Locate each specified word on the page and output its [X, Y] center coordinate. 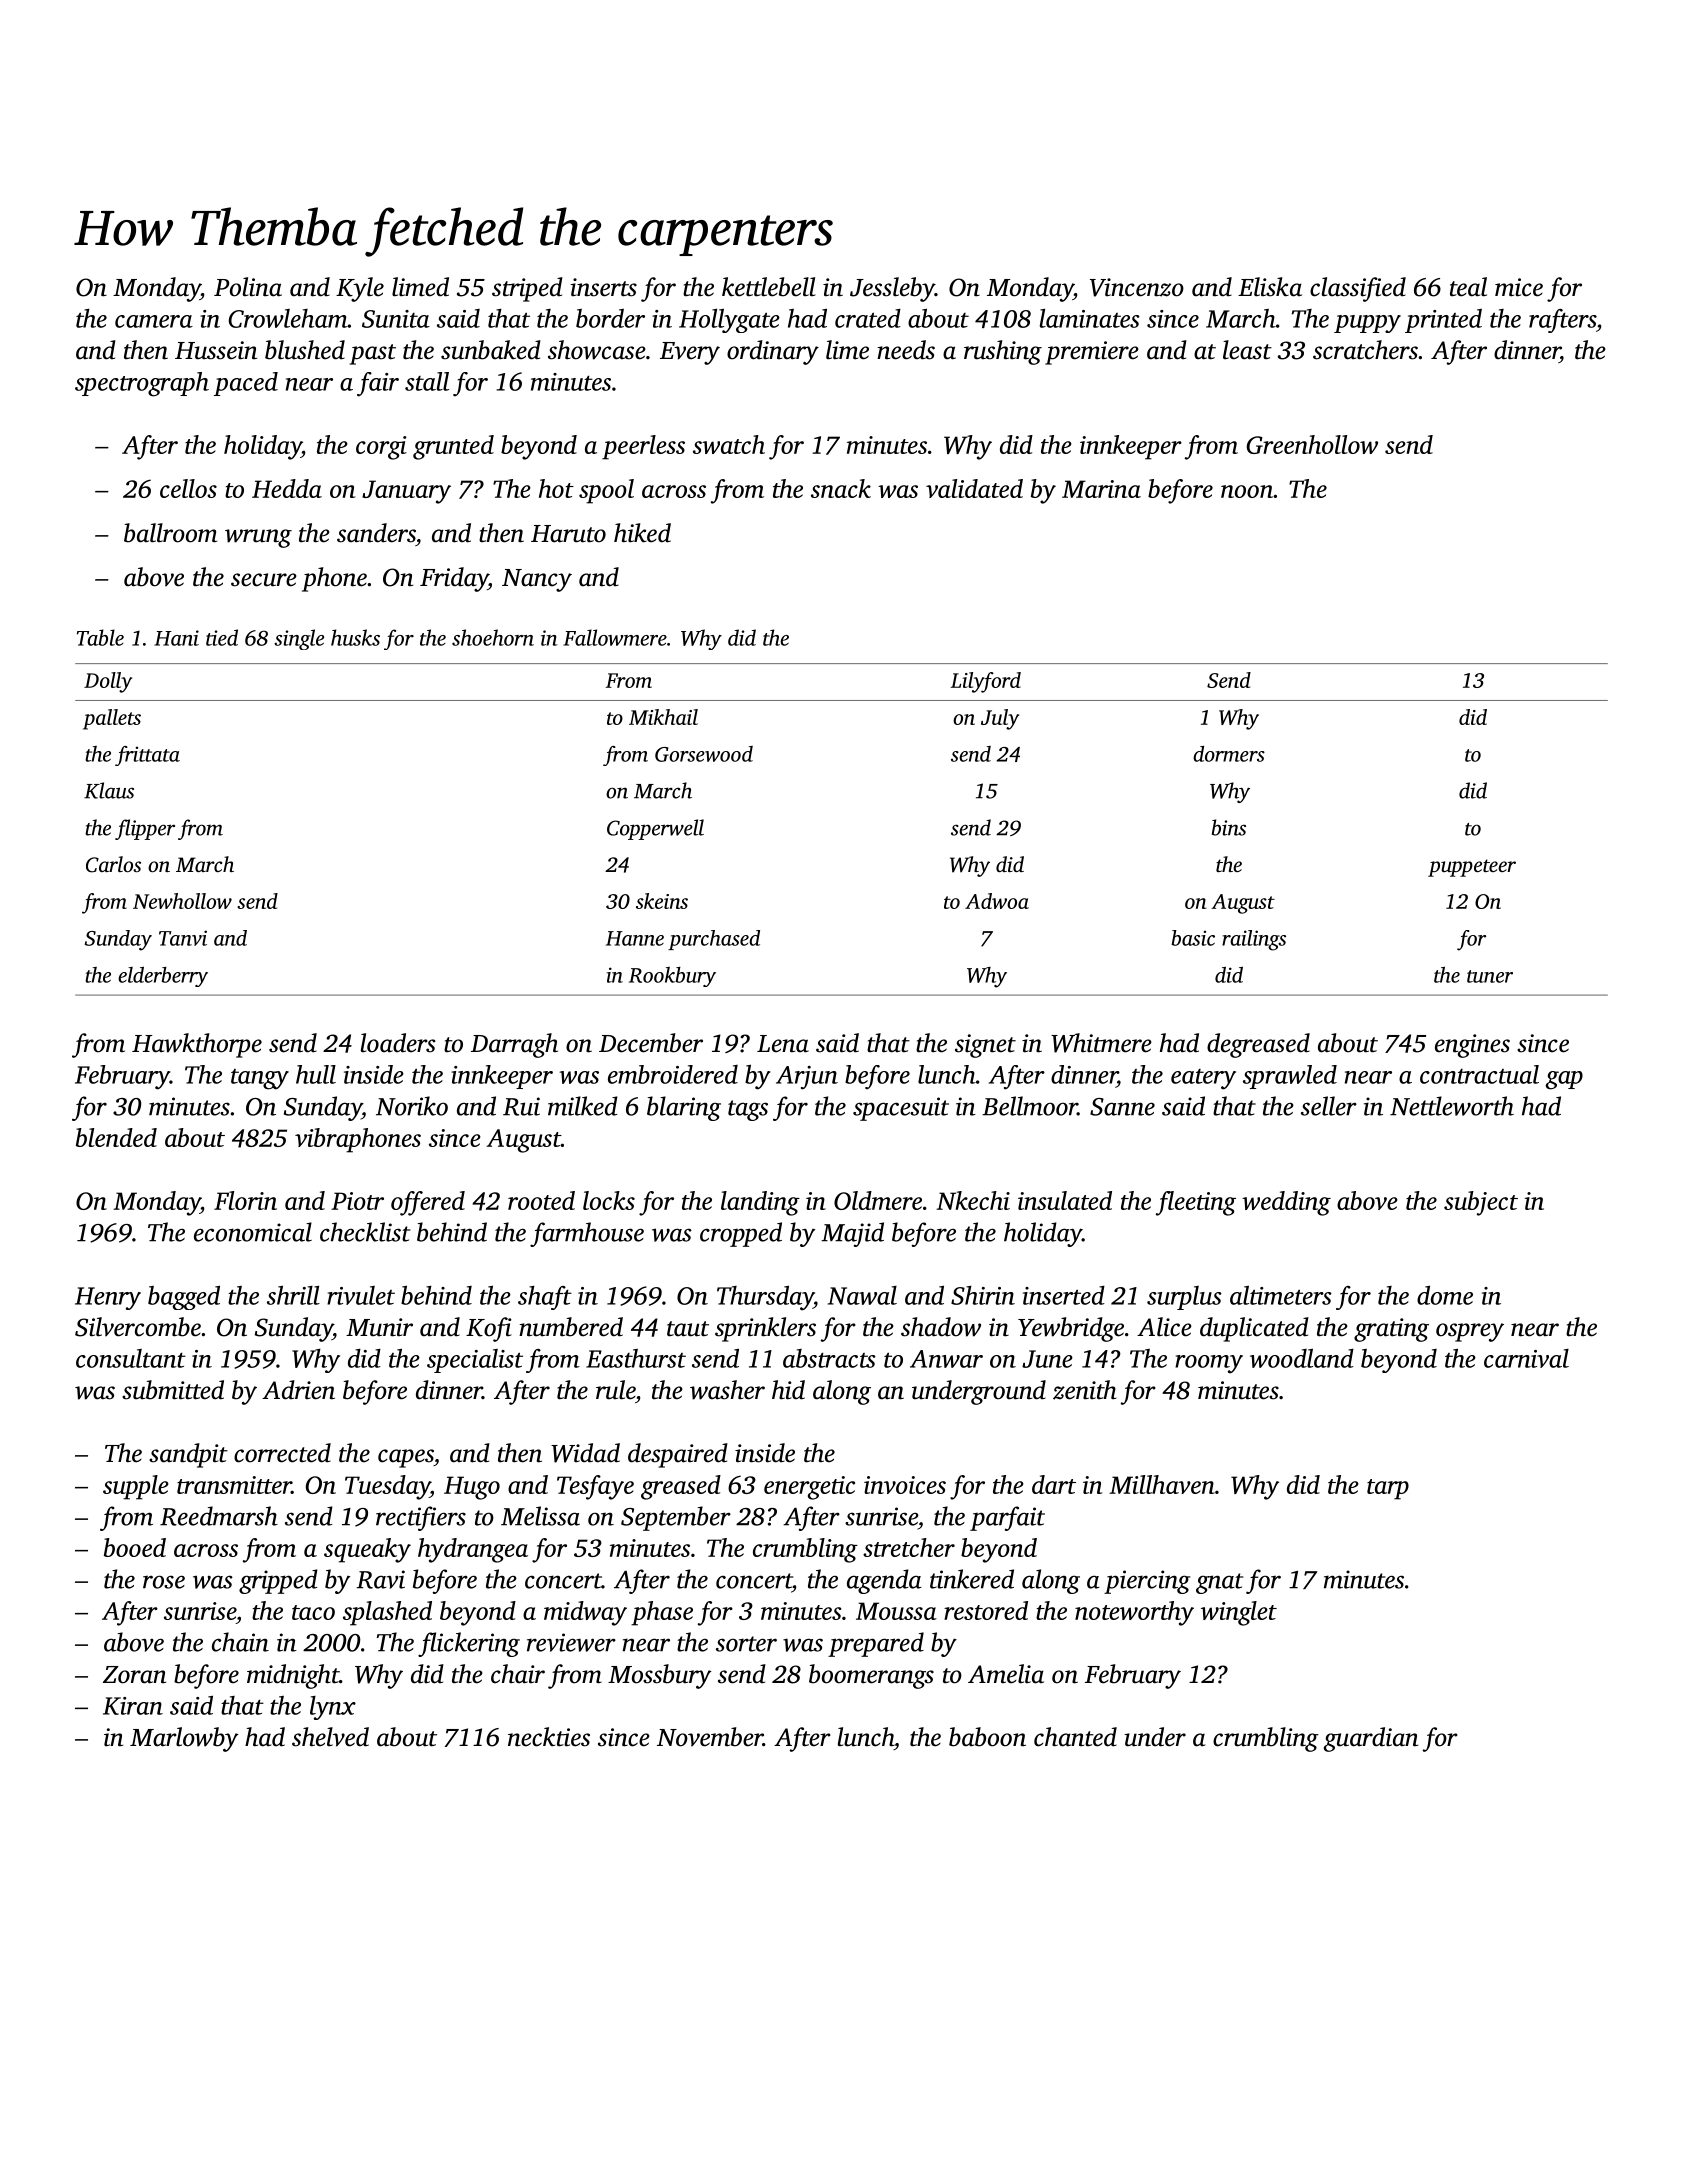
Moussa [896, 1611]
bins [1229, 827]
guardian [1371, 1739]
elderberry [163, 977]
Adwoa [997, 901]
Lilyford [986, 682]
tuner [1490, 976]
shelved [330, 1737]
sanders [376, 533]
